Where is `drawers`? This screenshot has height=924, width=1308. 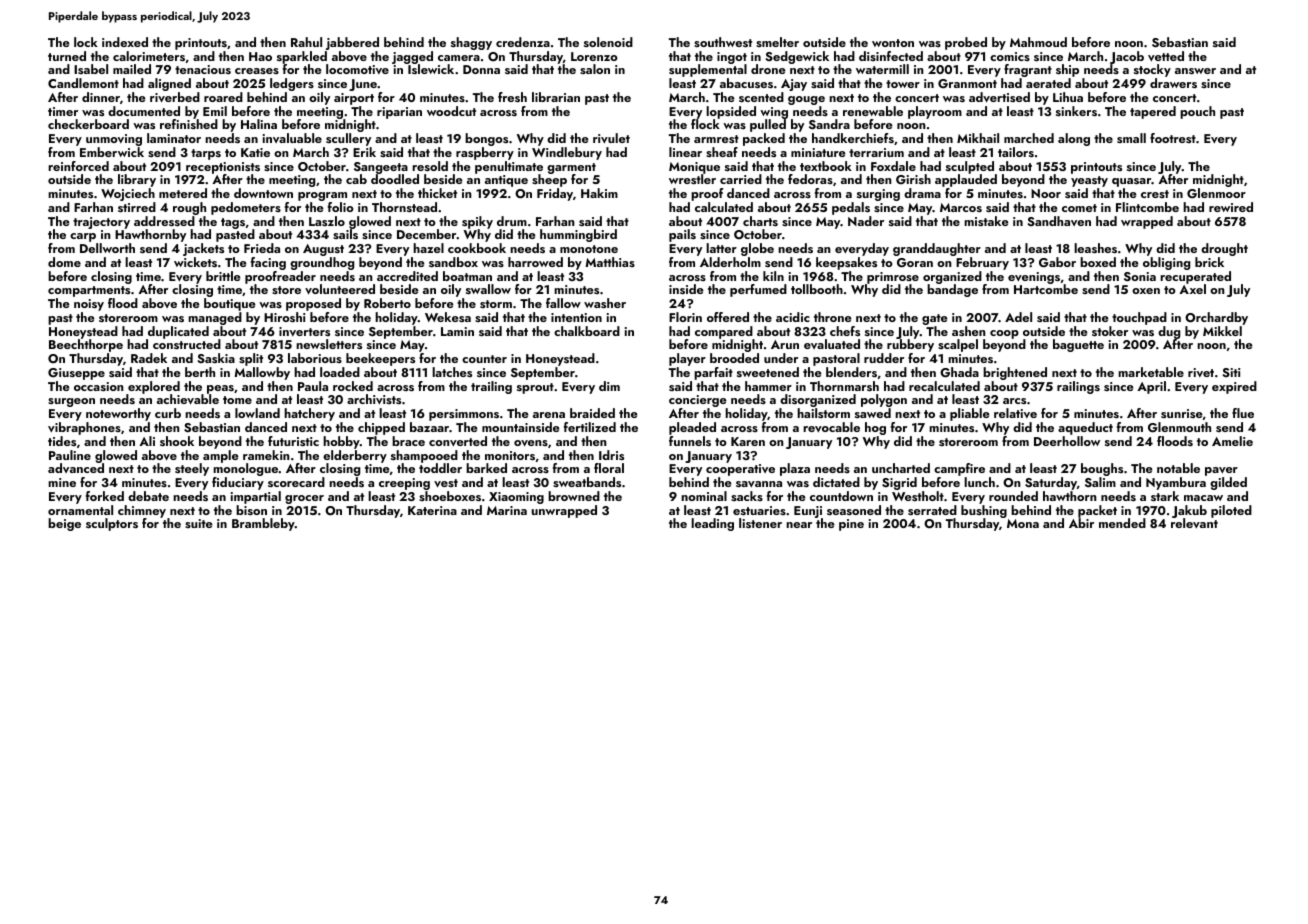 drawers is located at coordinates (1173, 83).
